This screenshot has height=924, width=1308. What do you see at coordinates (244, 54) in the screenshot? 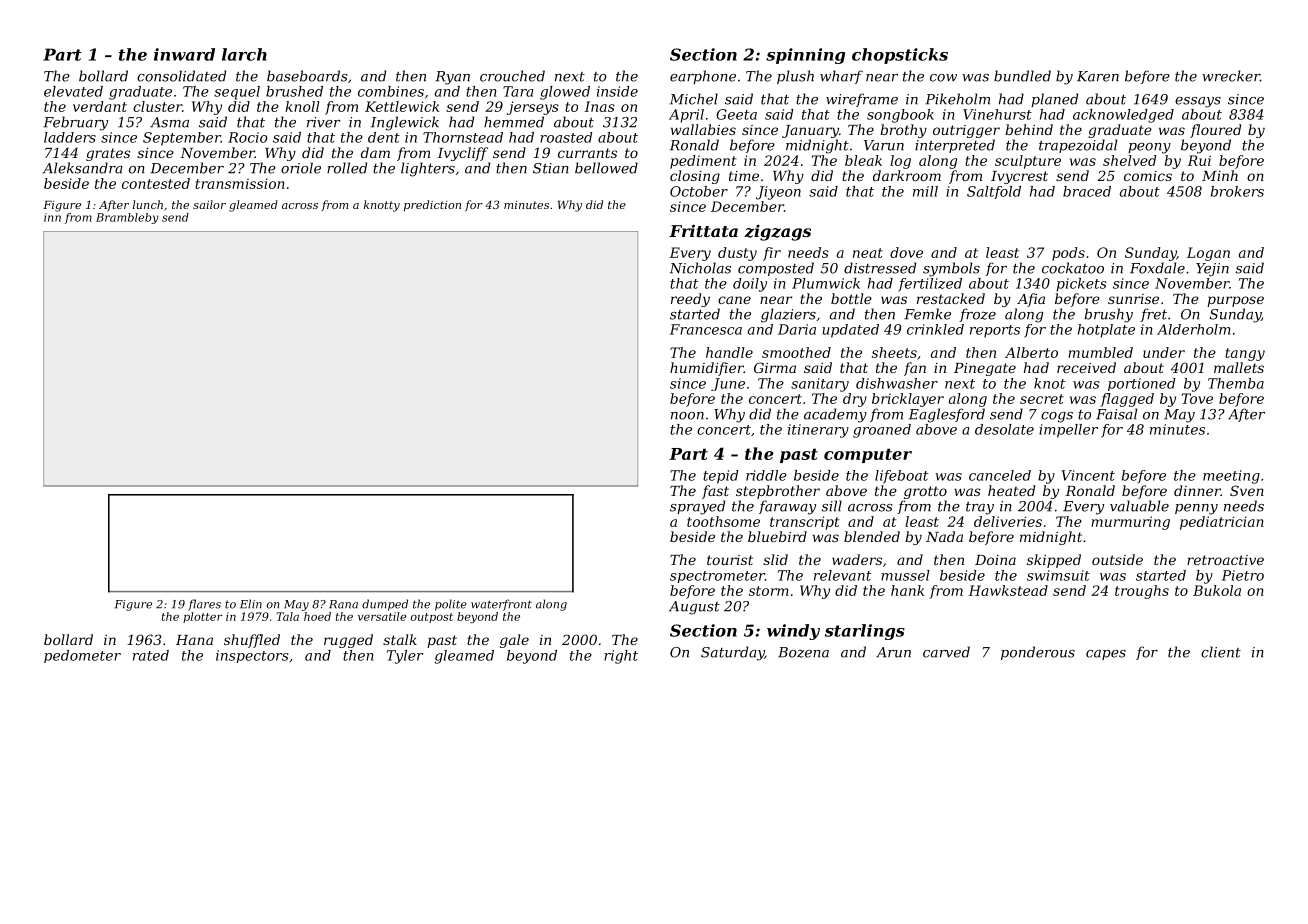
I see `larch` at bounding box center [244, 54].
